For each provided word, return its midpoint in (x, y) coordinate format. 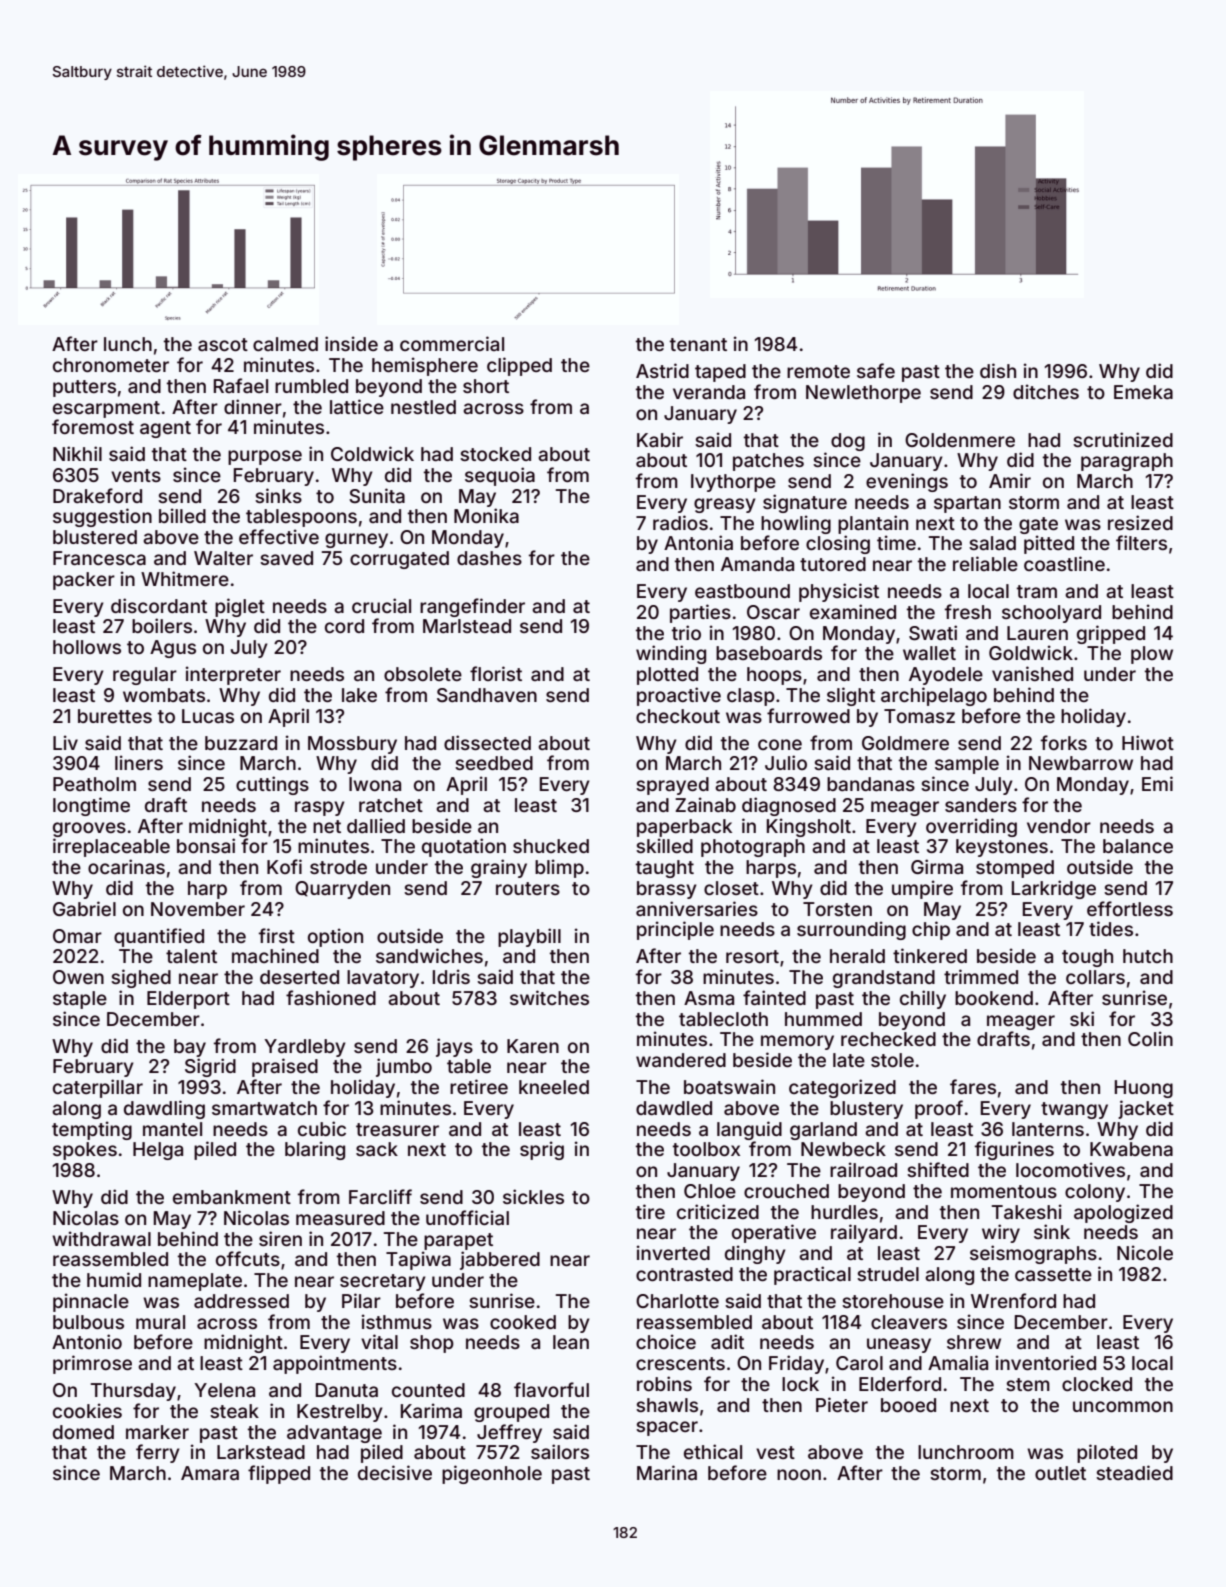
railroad (863, 1169)
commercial (452, 343)
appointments (335, 1364)
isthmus (397, 1321)
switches (549, 997)
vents (136, 475)
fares (973, 1086)
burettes (115, 716)
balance (1138, 846)
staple (80, 1000)
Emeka (1143, 392)
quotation (464, 847)
